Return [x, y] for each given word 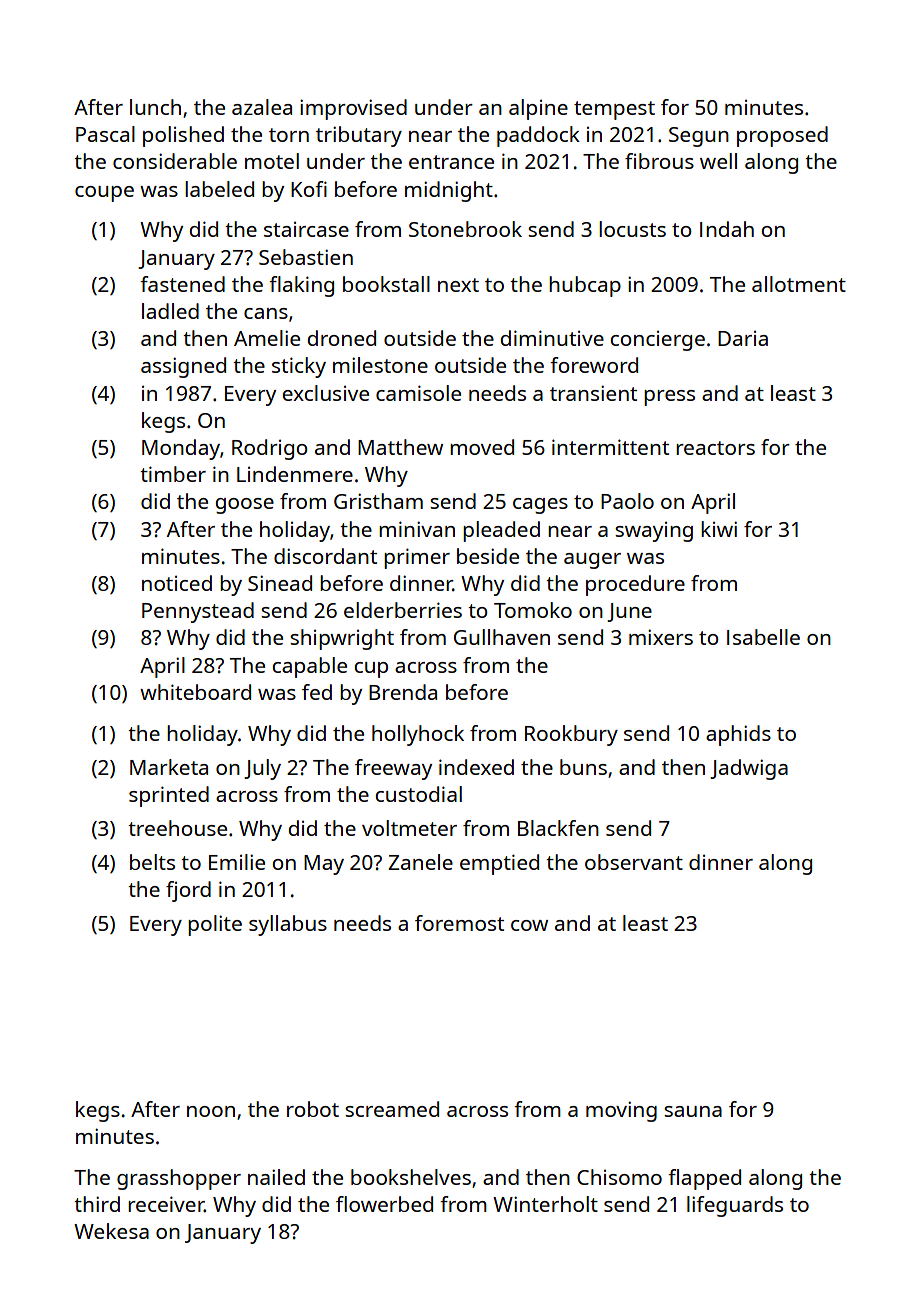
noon [211, 1111]
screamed [392, 1109]
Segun [699, 137]
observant [634, 862]
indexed [476, 767]
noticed [177, 583]
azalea [262, 107]
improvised [353, 109]
